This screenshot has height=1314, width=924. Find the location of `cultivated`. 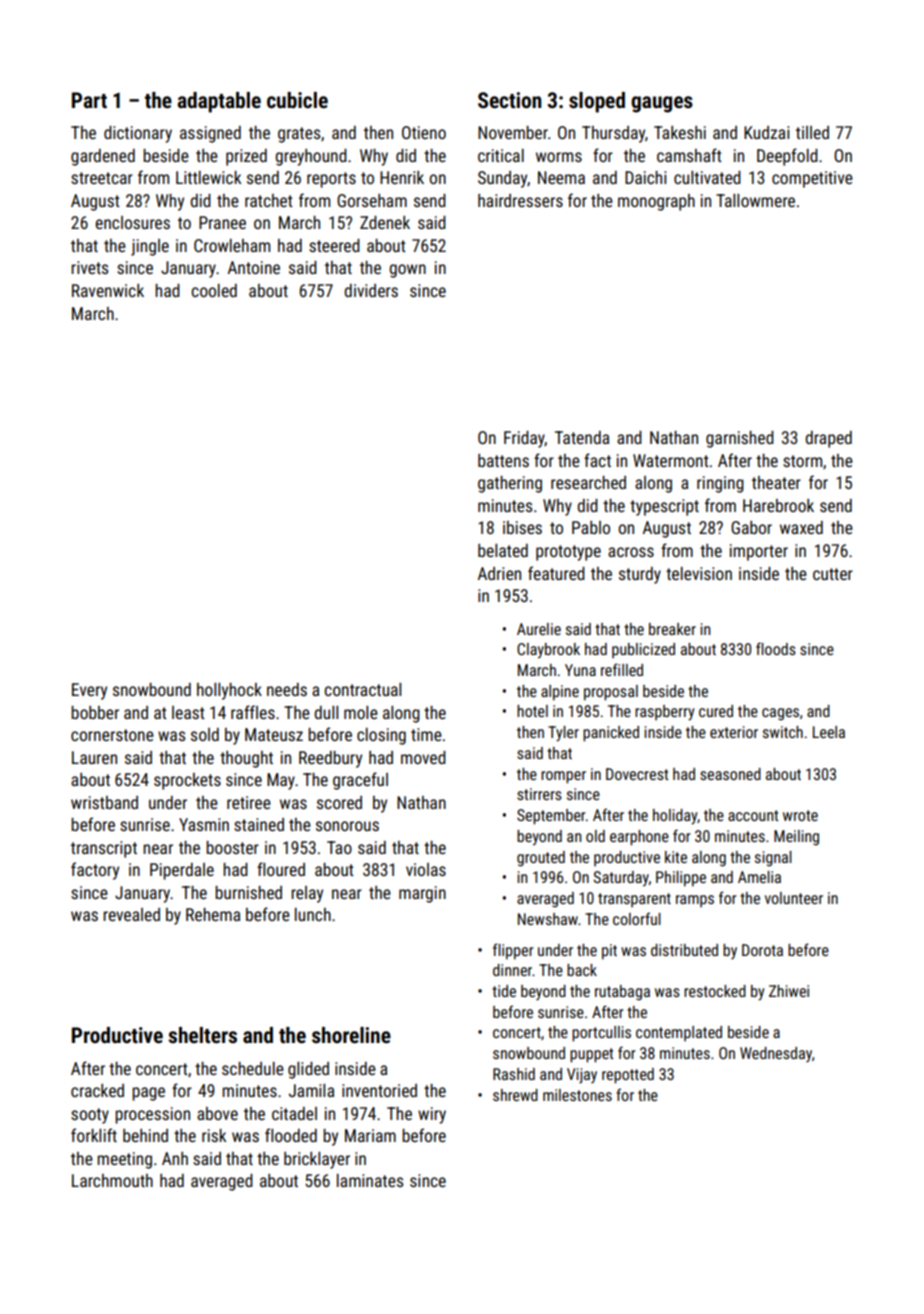

cultivated is located at coordinates (707, 177).
